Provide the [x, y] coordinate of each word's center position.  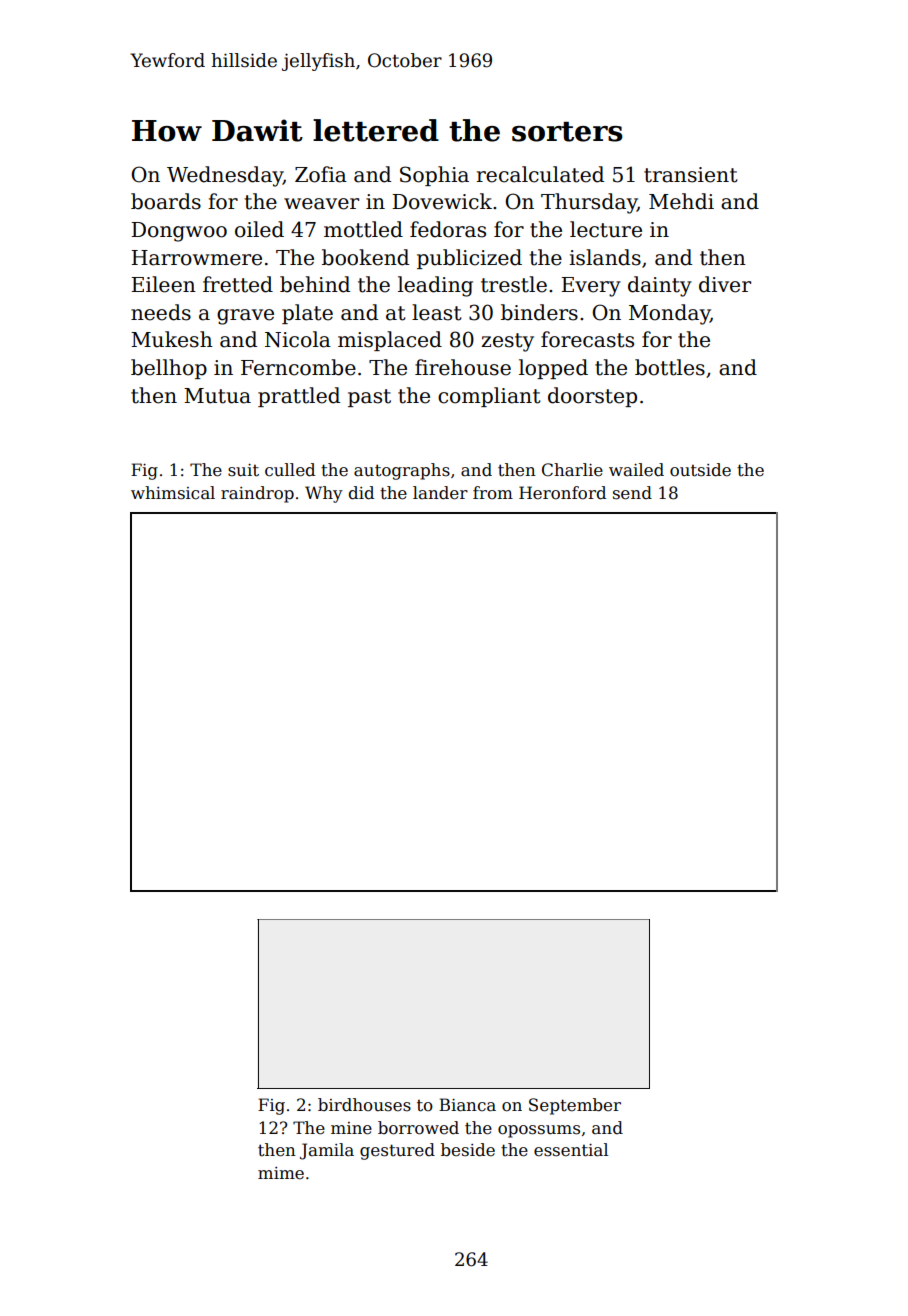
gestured [397, 1151]
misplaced [390, 341]
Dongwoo [179, 232]
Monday [669, 314]
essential [571, 1150]
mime [281, 1173]
